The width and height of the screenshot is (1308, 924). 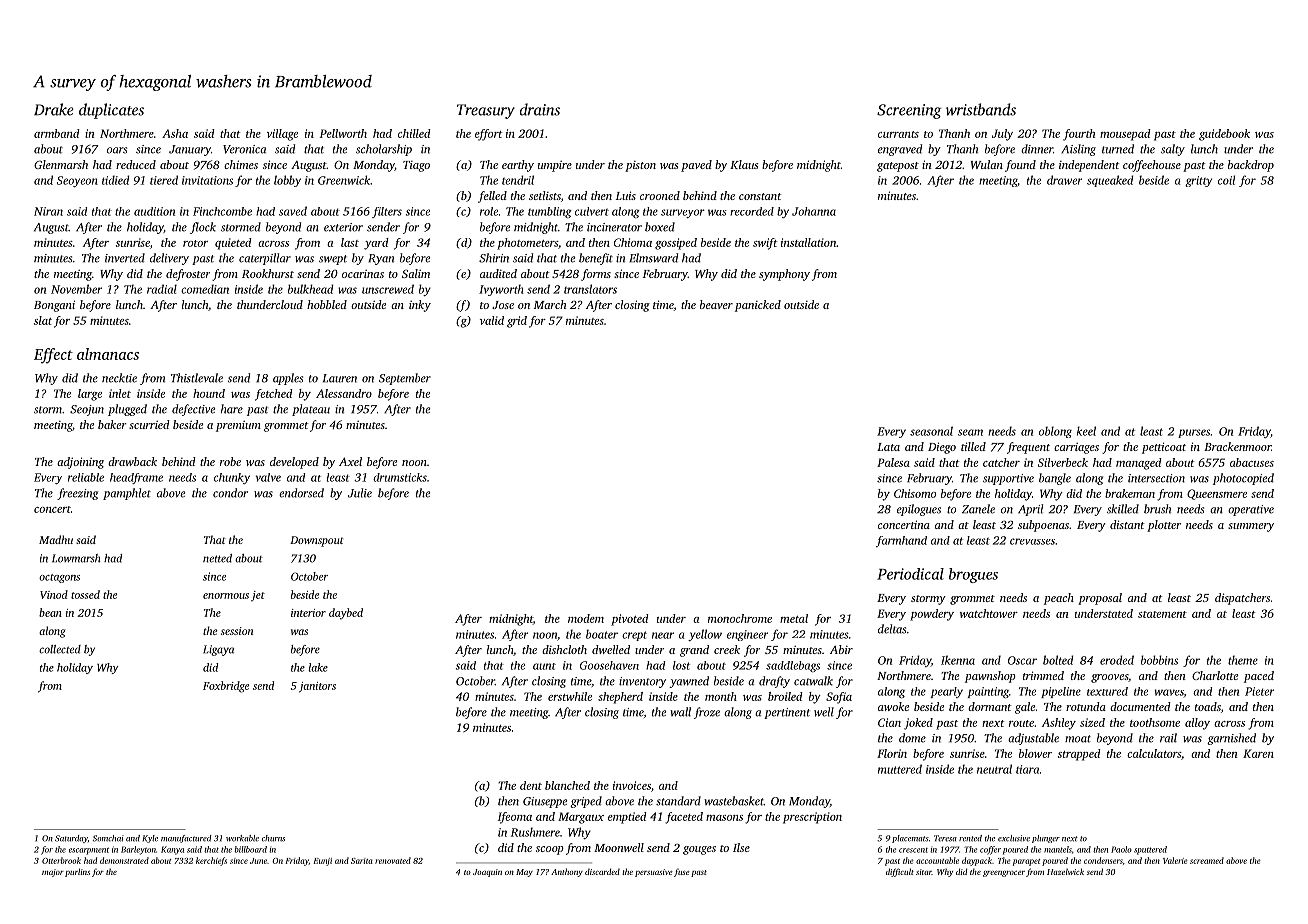 What do you see at coordinates (1110, 181) in the screenshot?
I see `squeaked` at bounding box center [1110, 181].
